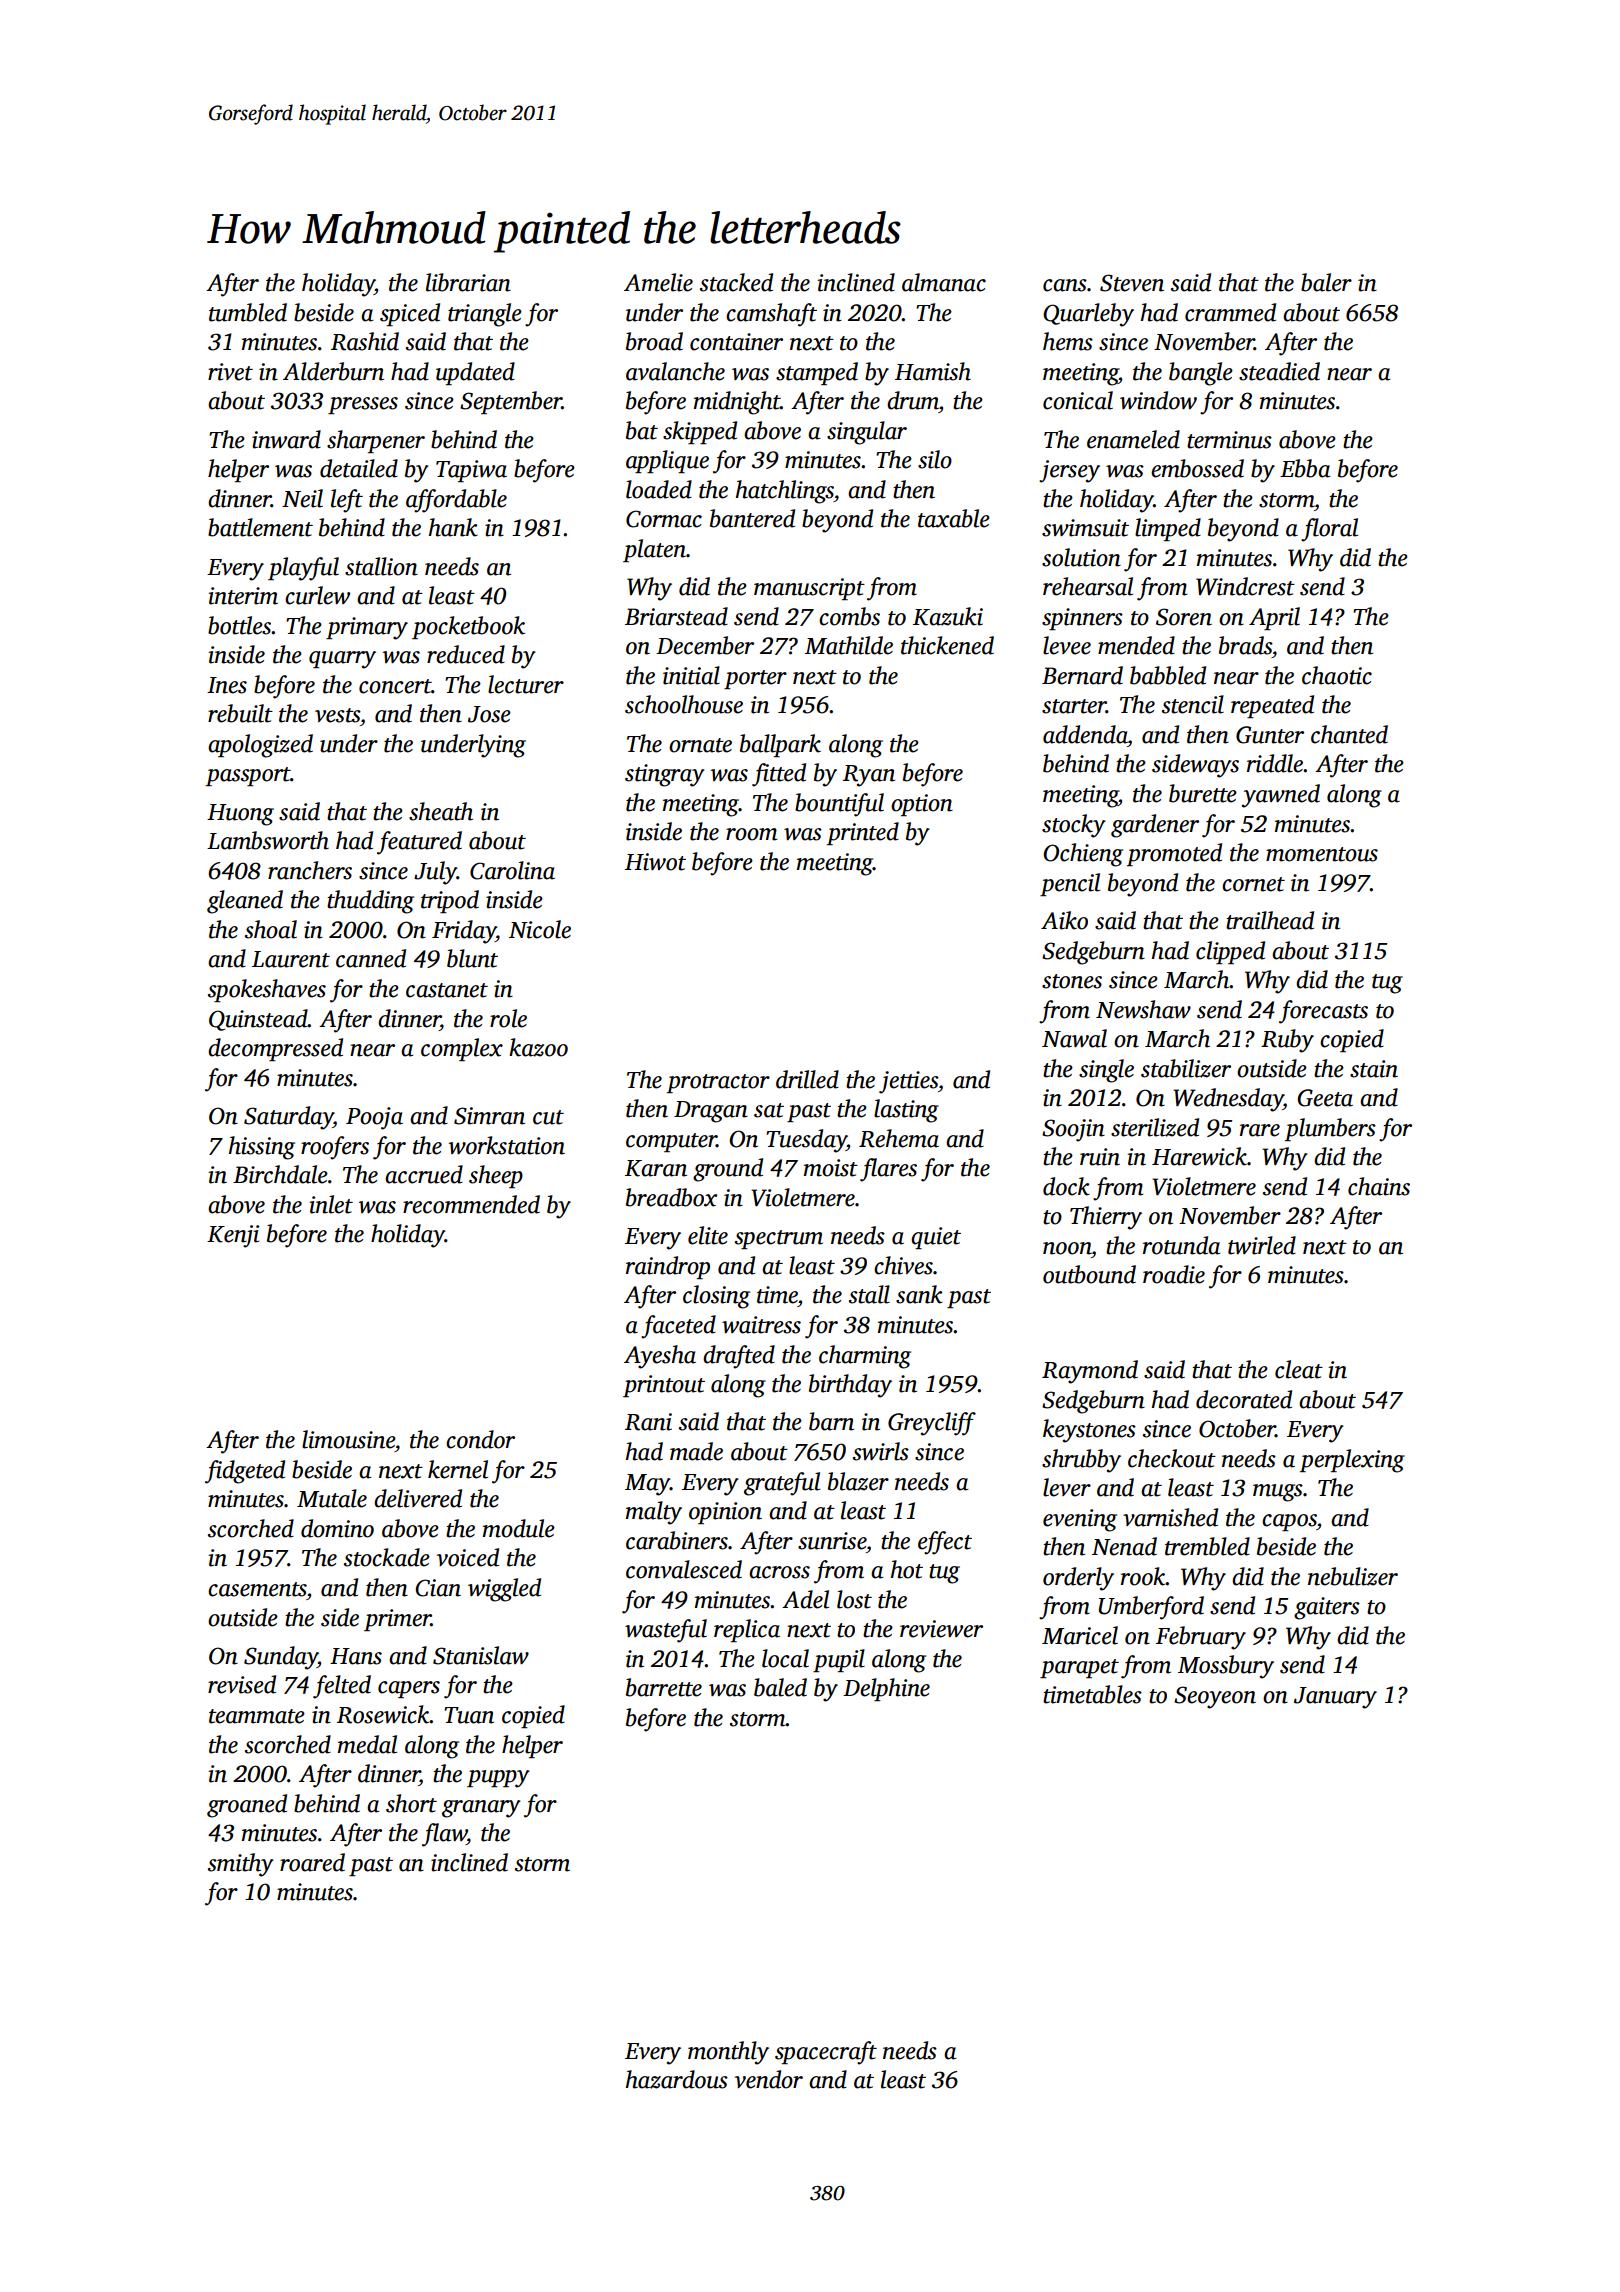  What do you see at coordinates (312, 1862) in the screenshot?
I see `roared` at bounding box center [312, 1862].
